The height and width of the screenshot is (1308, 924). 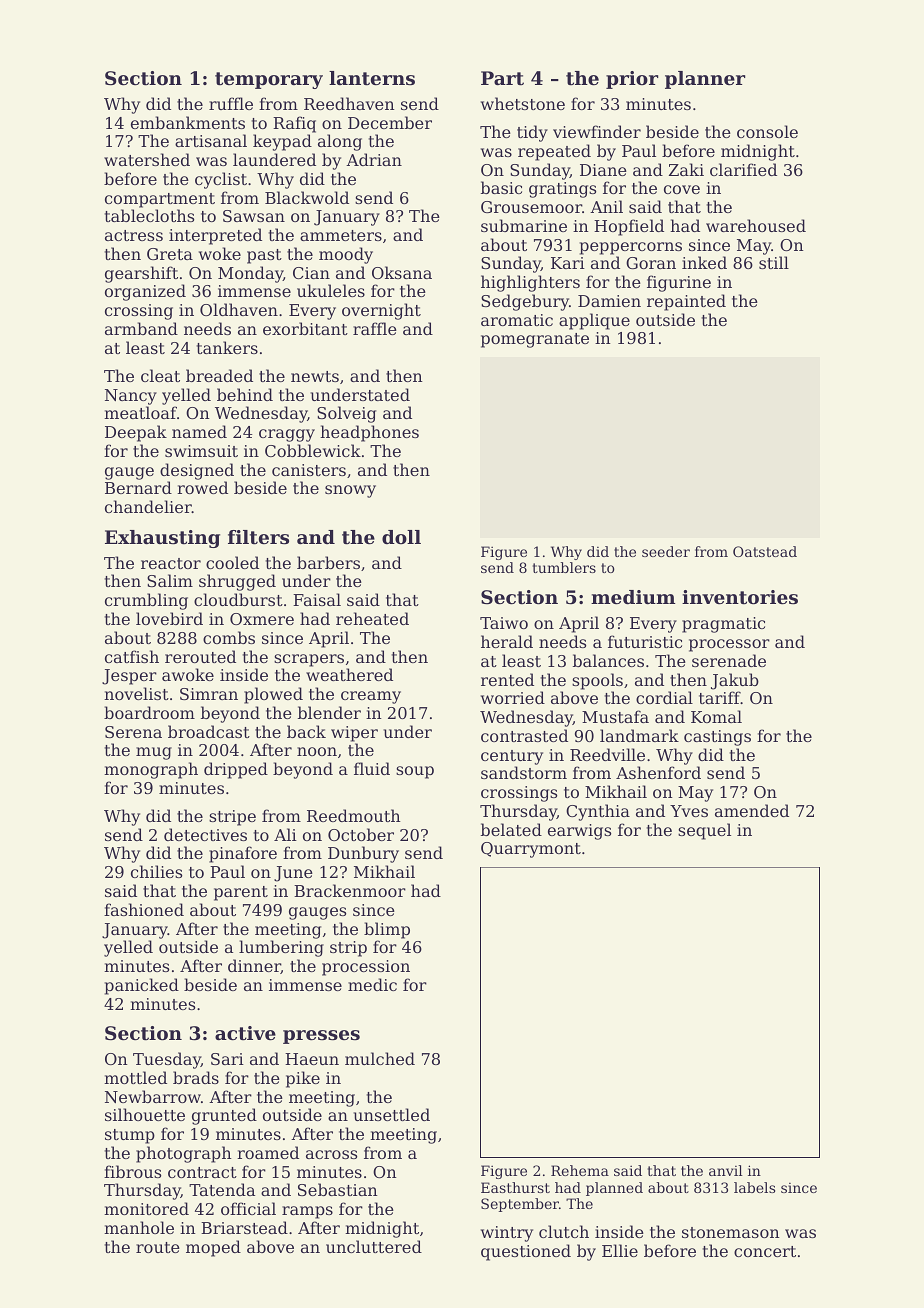 I want to click on medic, so click(x=372, y=984).
